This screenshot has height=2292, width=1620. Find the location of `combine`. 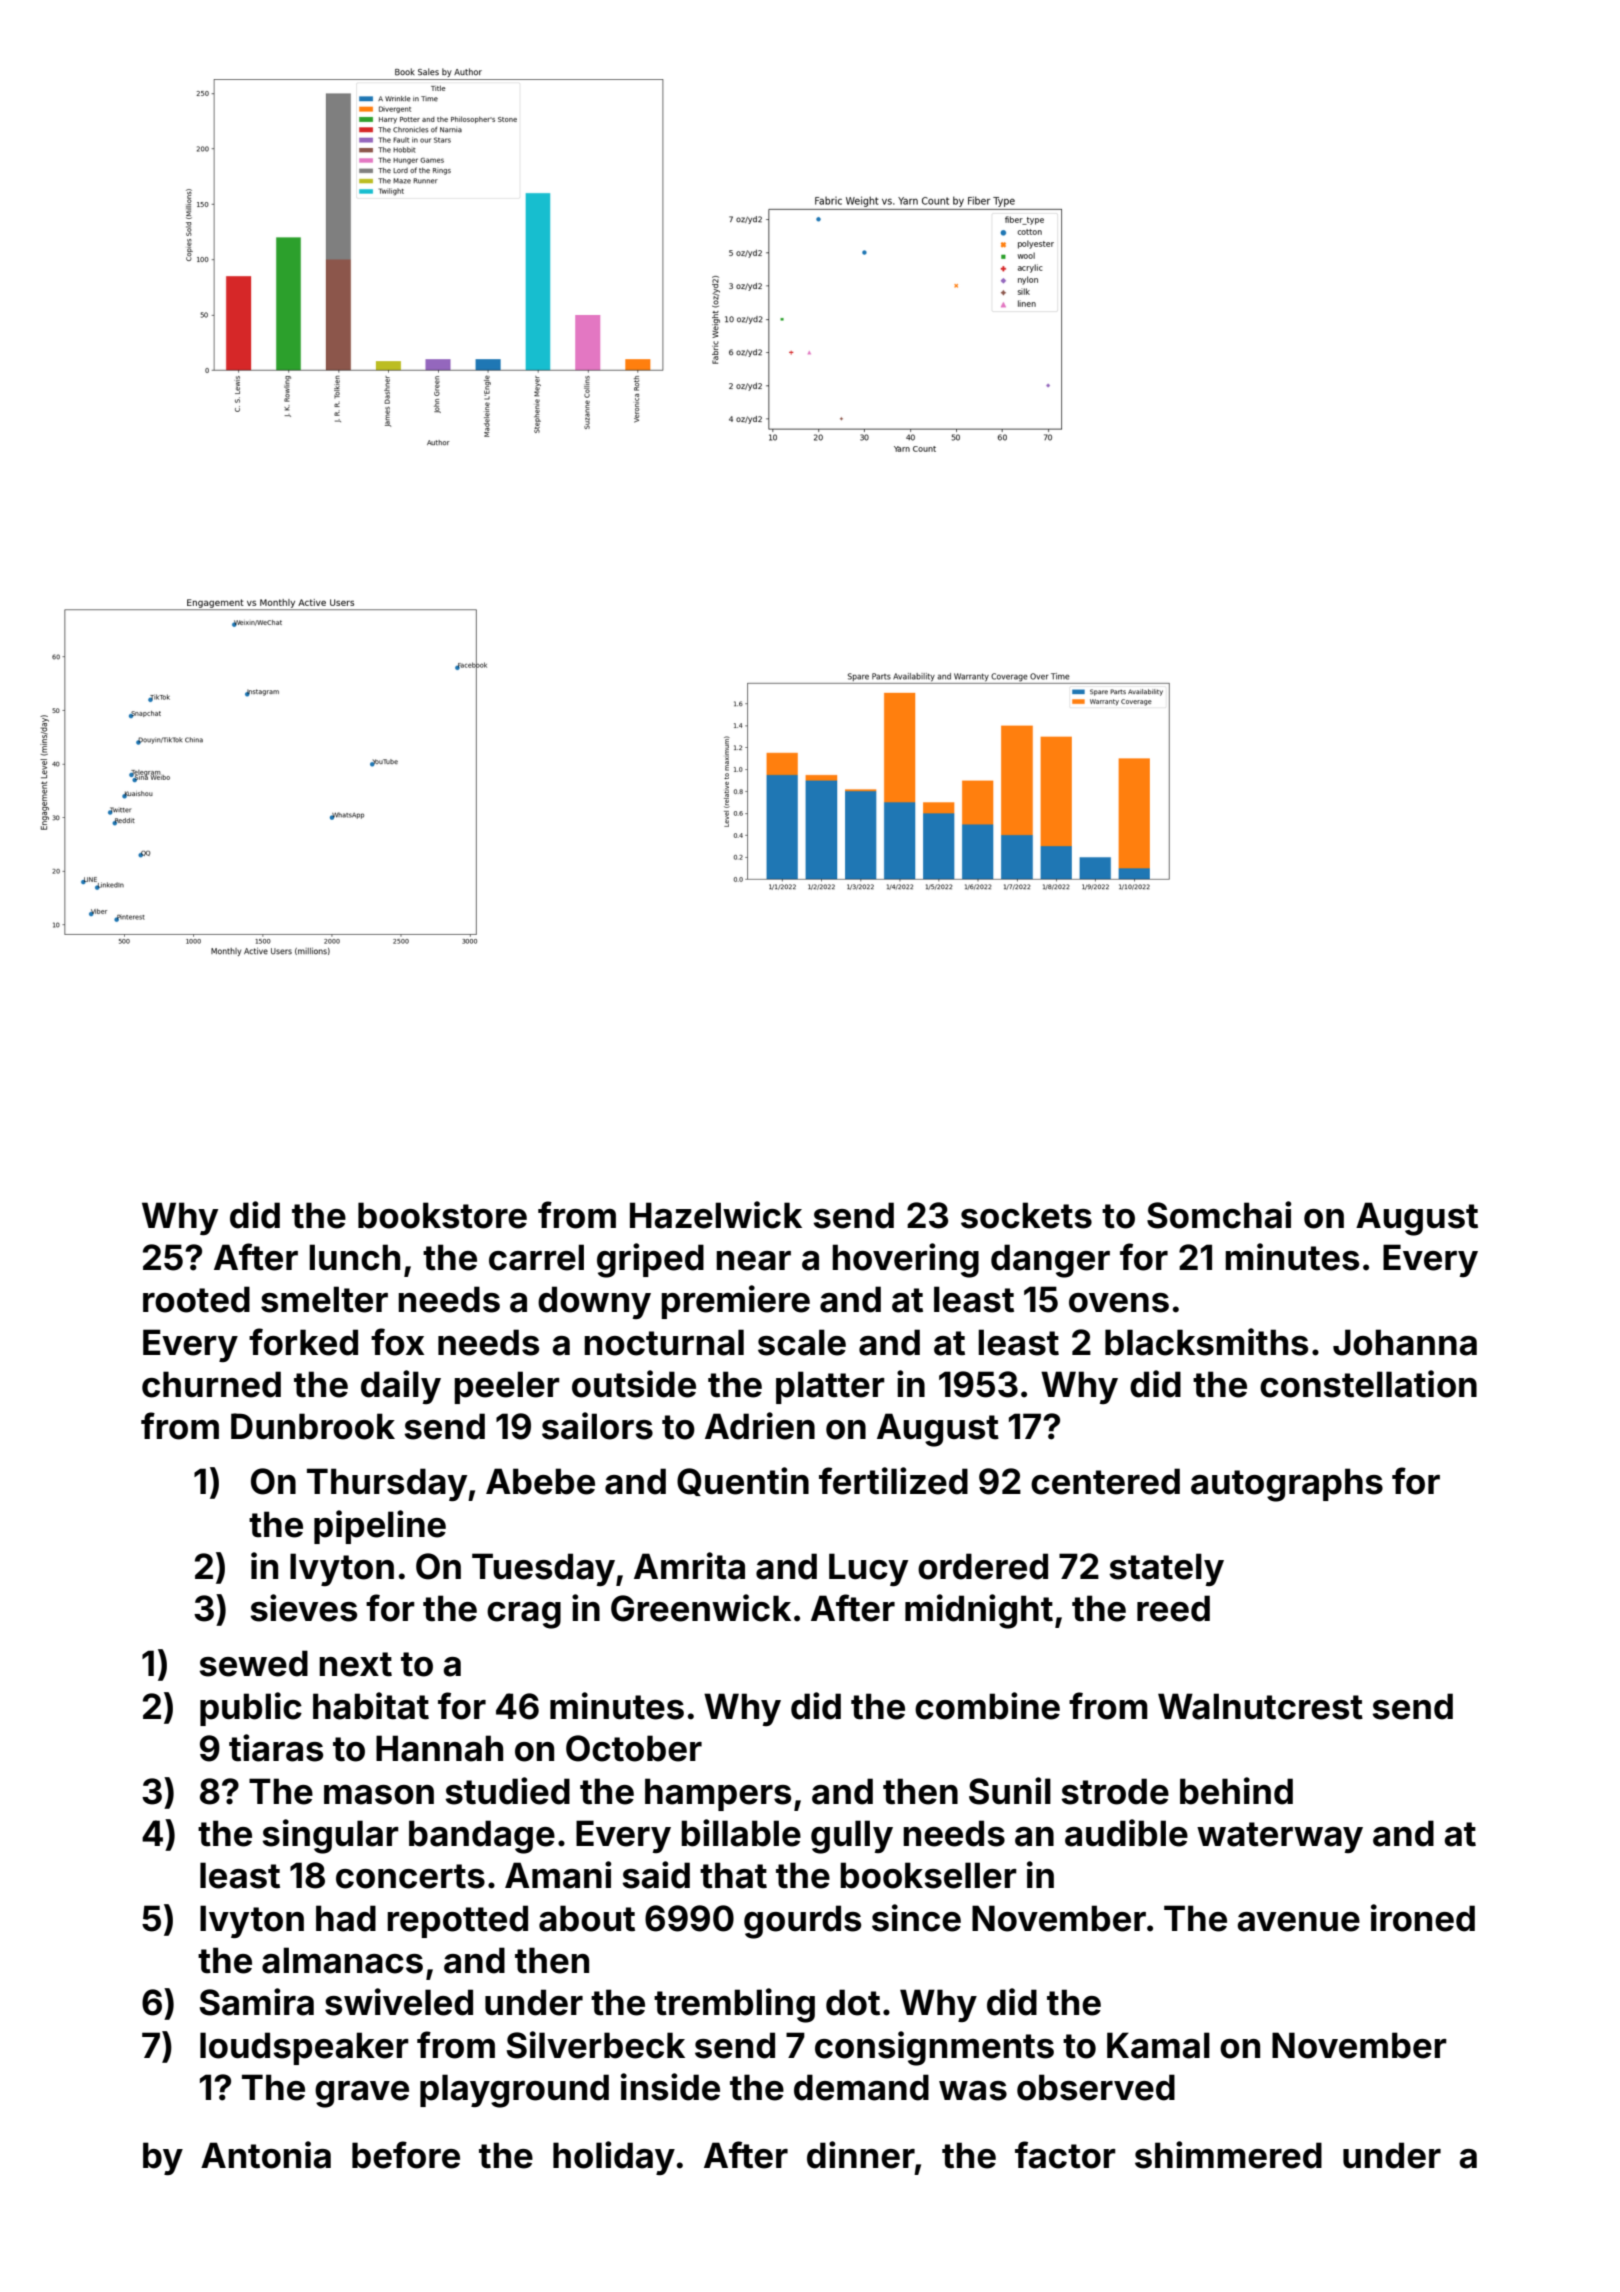

combine is located at coordinates (987, 1706).
